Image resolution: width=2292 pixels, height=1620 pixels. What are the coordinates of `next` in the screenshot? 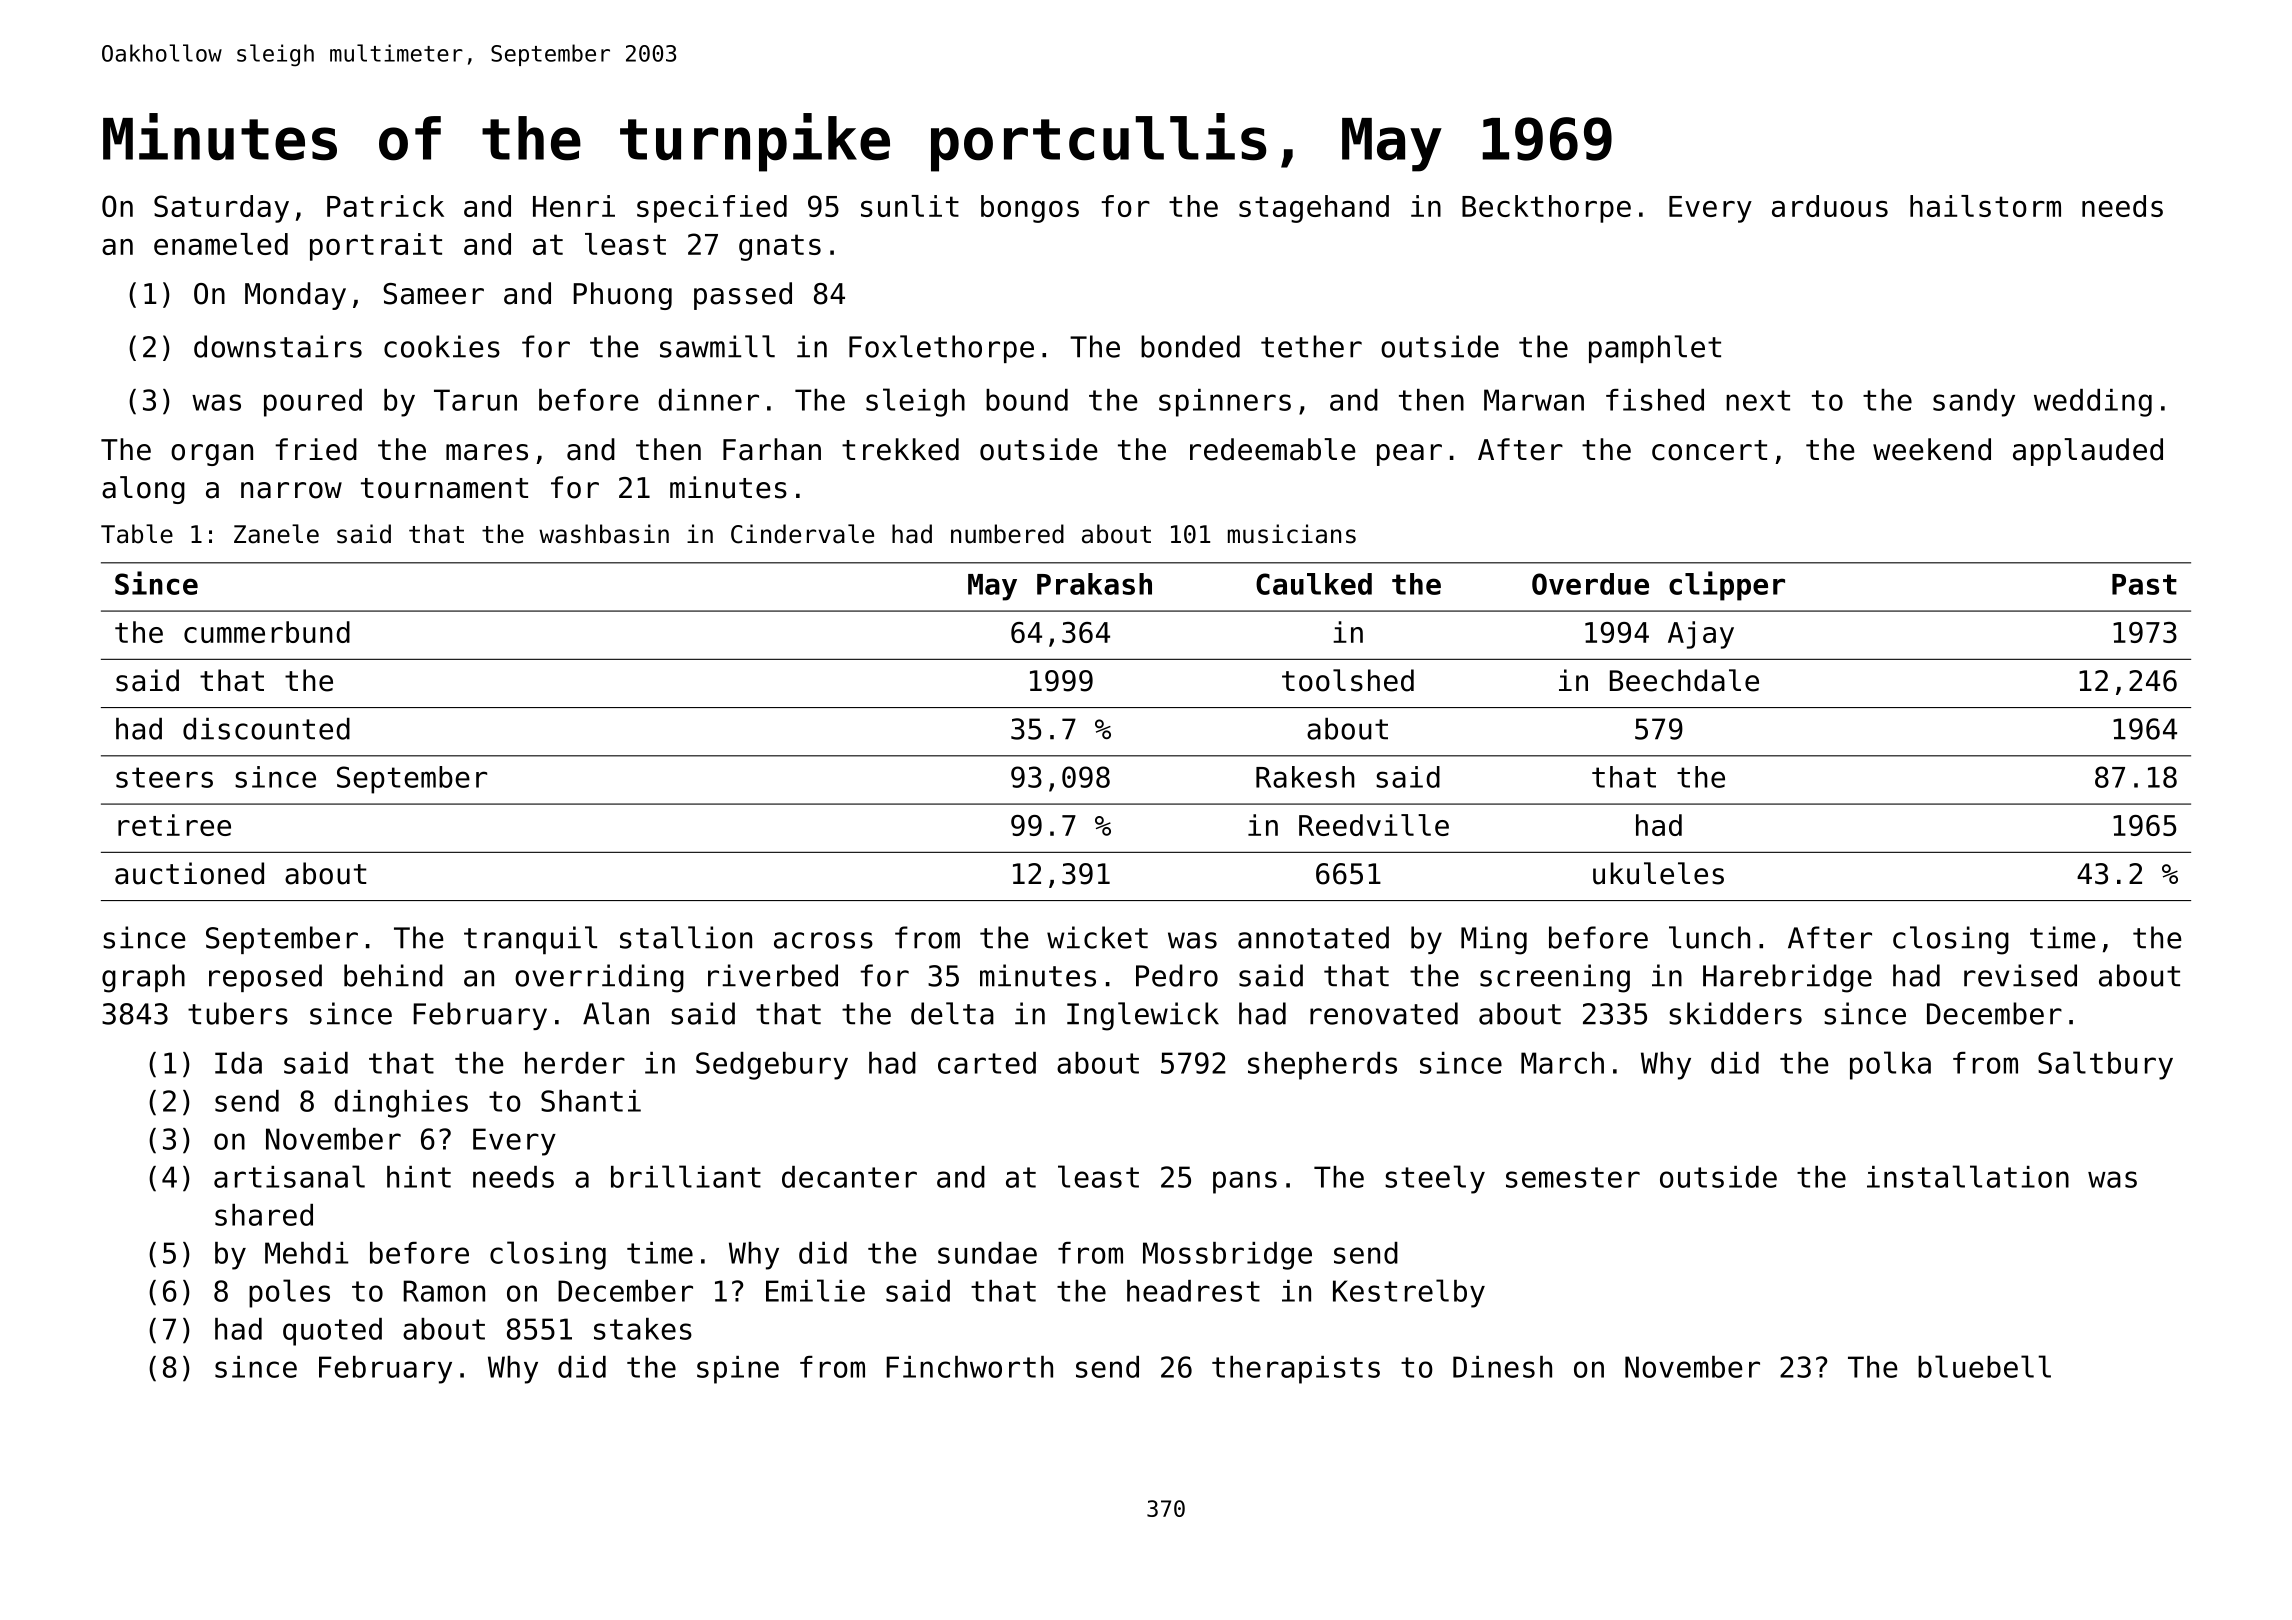 It's located at (1758, 400).
